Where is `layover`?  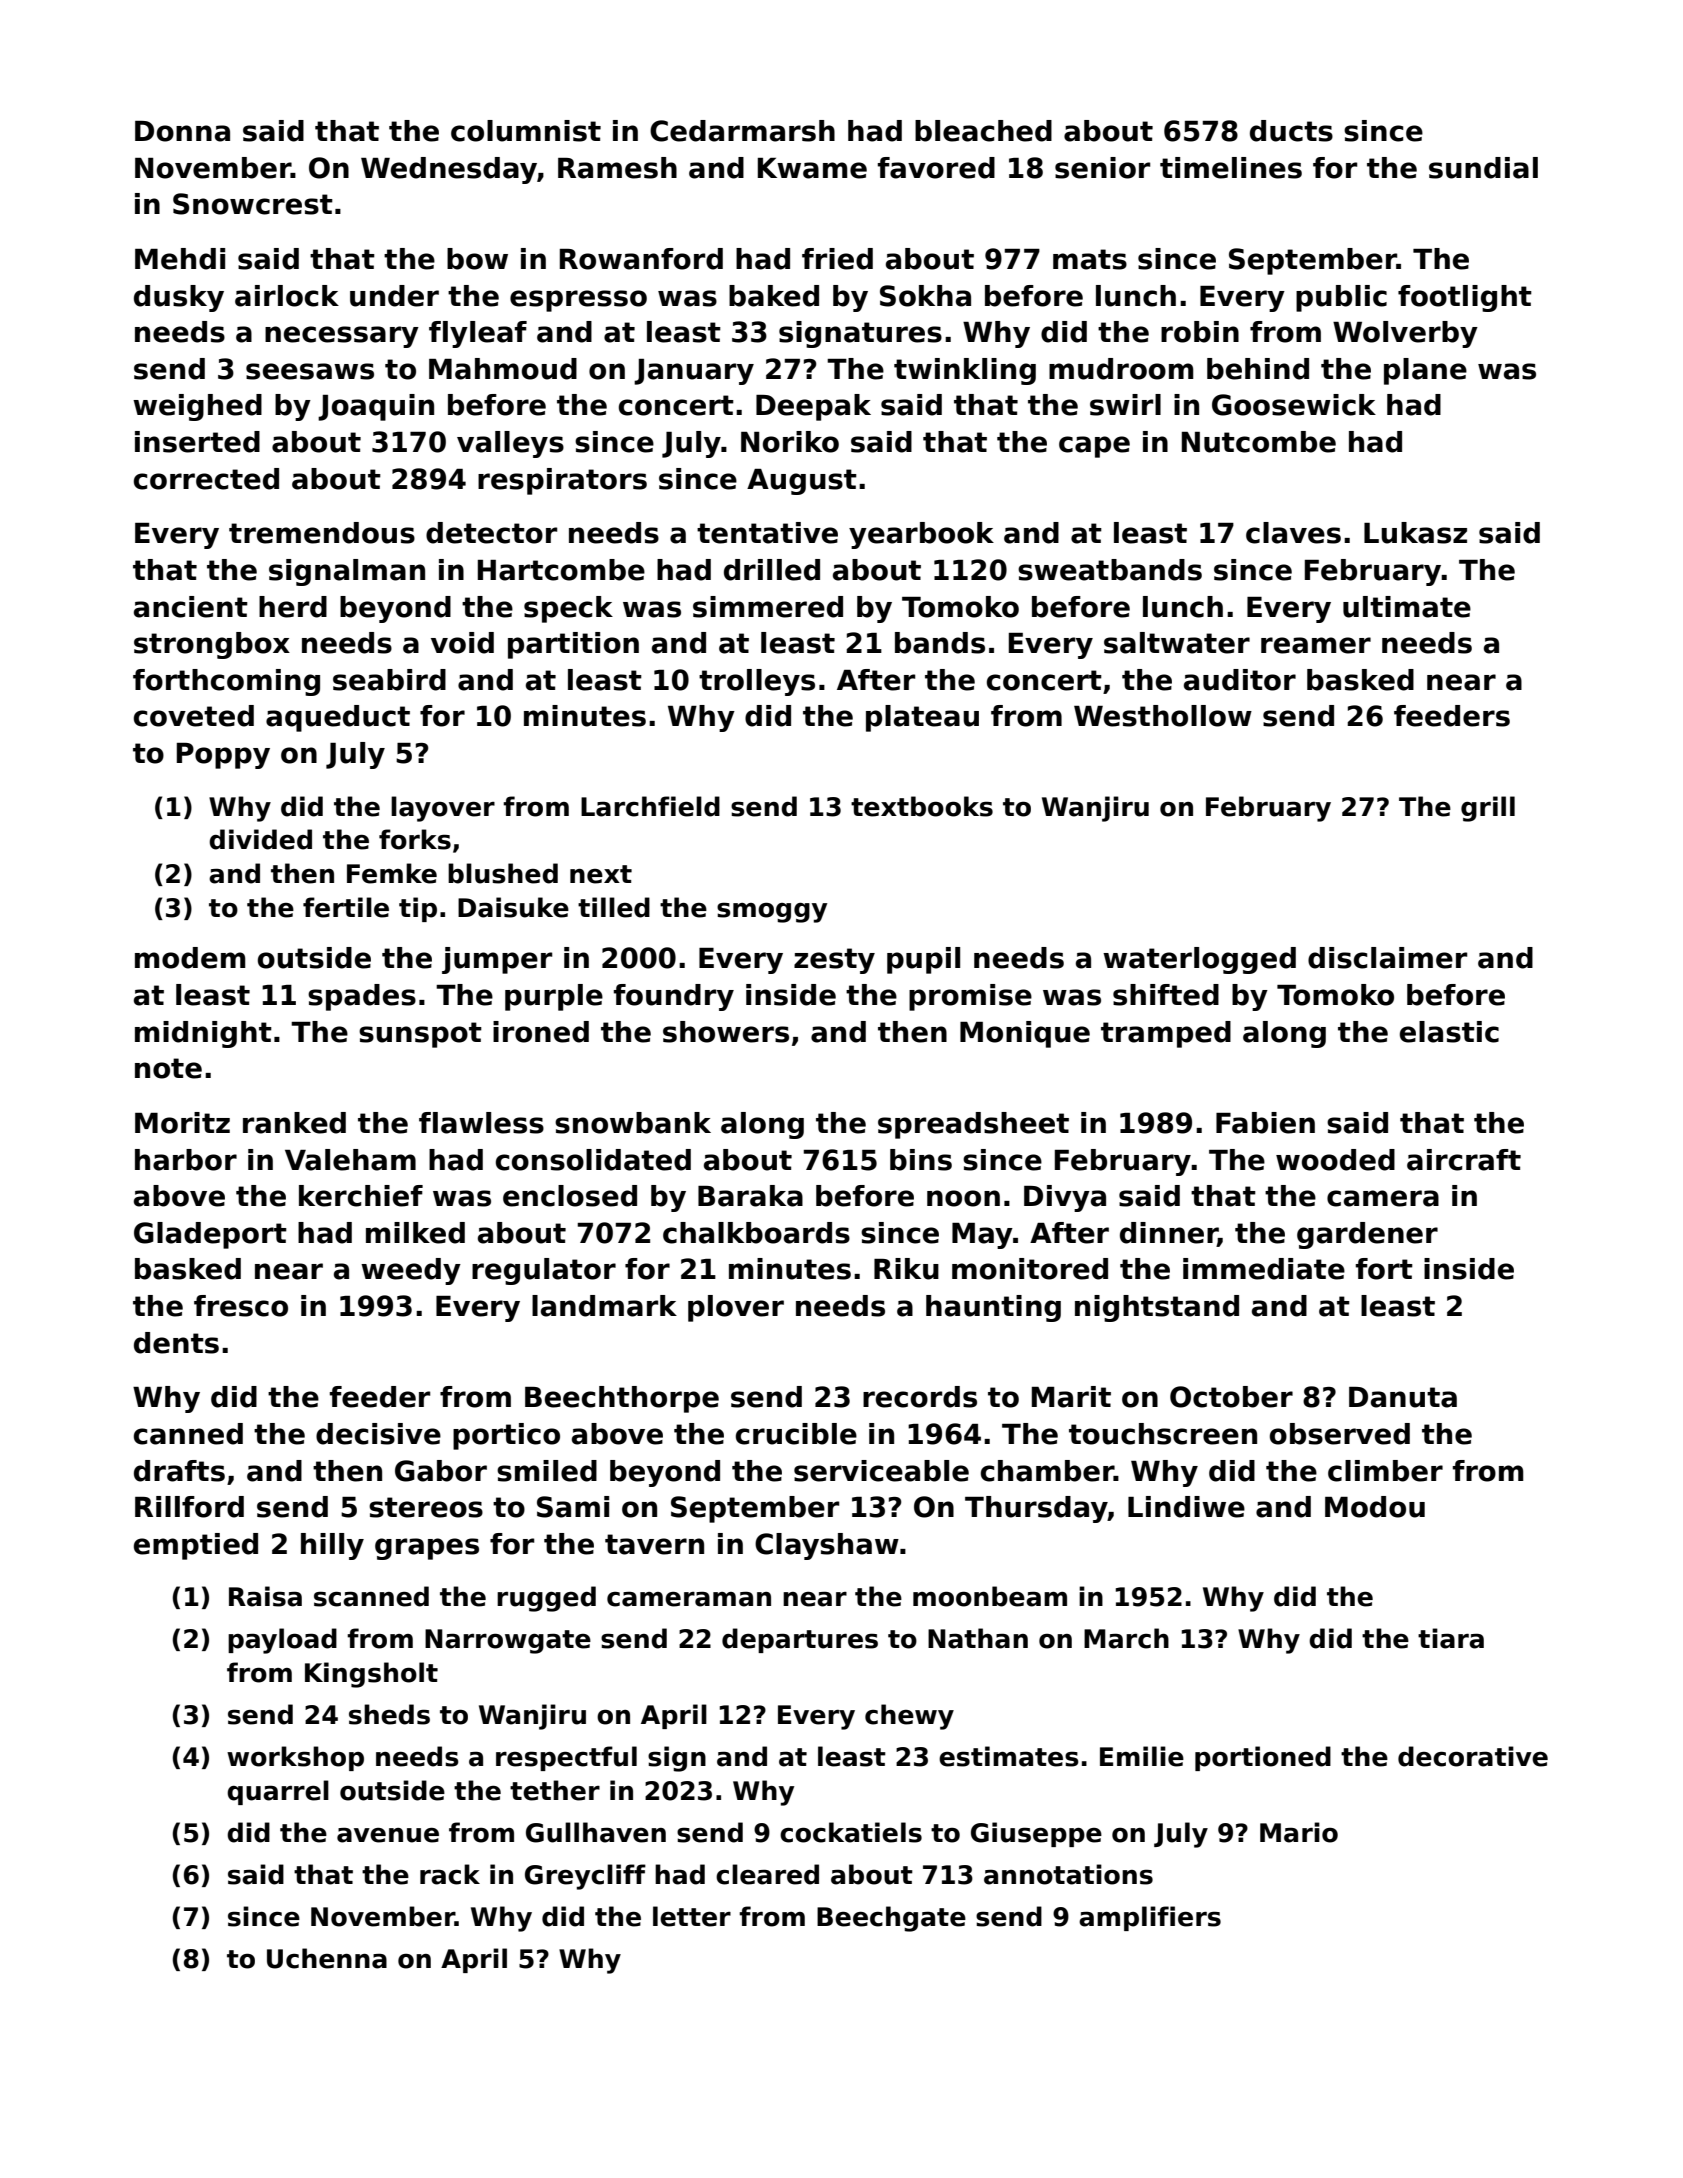 layover is located at coordinates (443, 809).
